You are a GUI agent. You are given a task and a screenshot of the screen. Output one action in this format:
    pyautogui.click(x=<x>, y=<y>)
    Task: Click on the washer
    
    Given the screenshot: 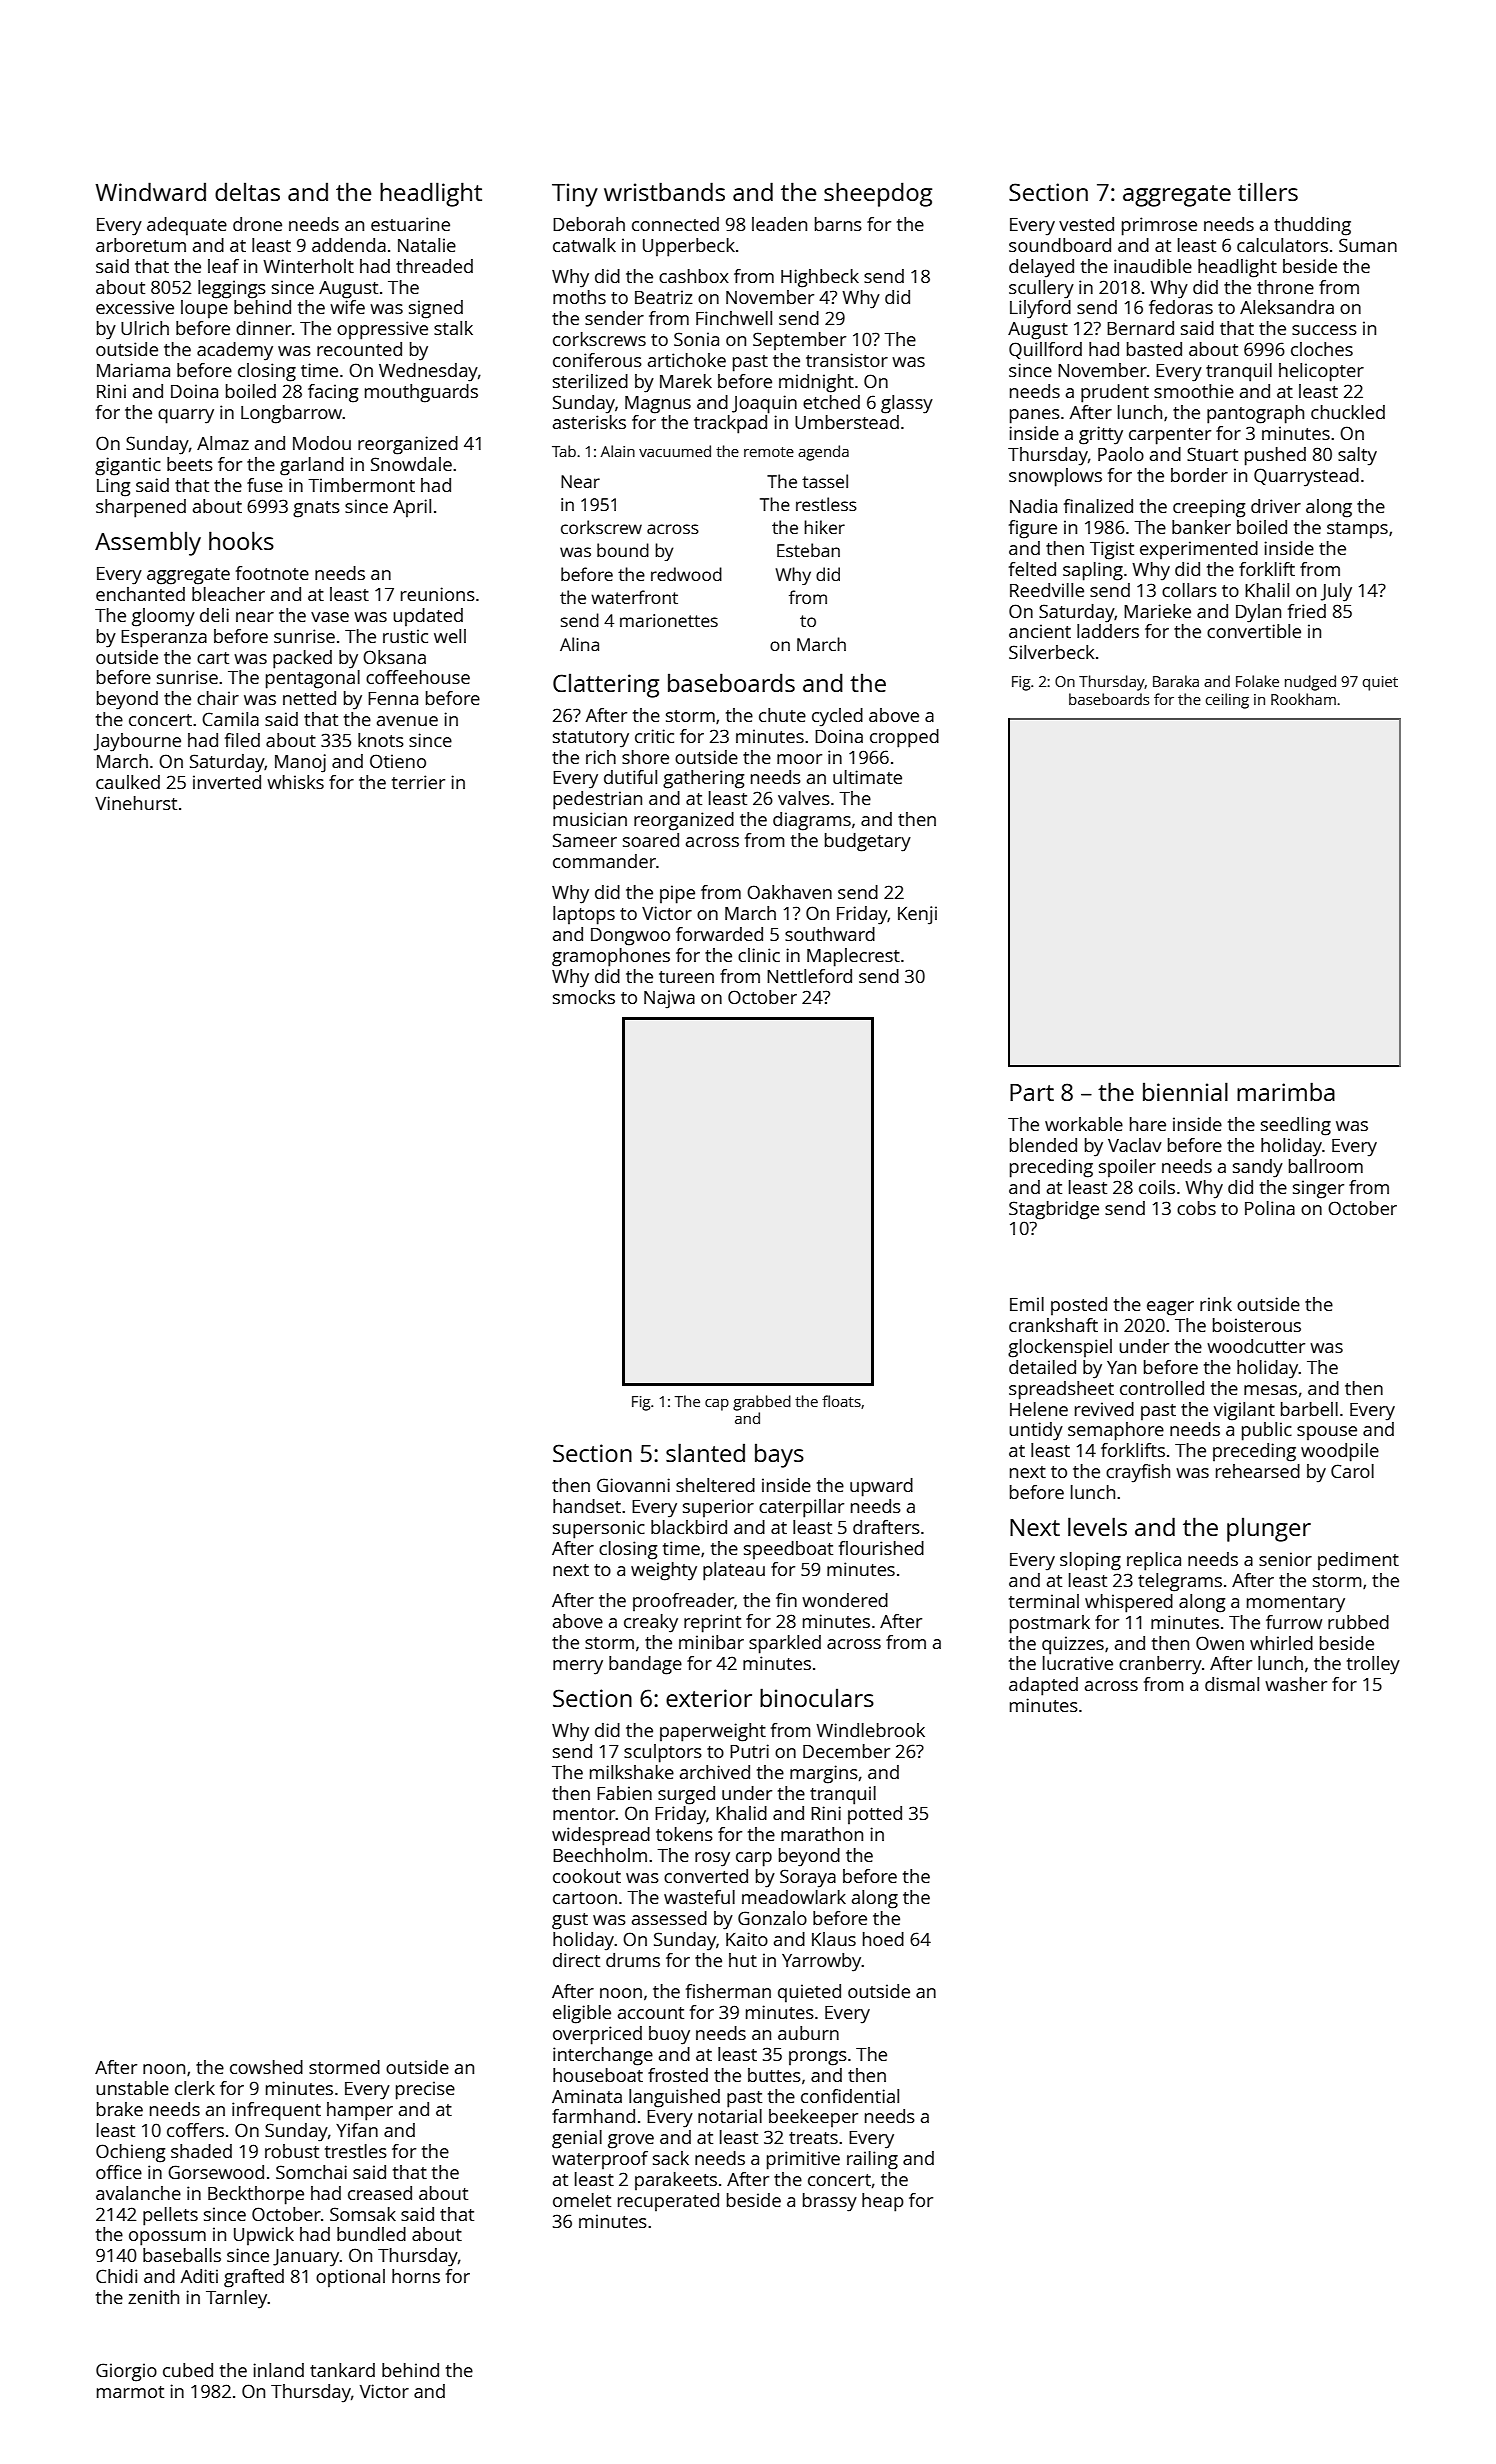 What is the action you would take?
    pyautogui.click(x=1296, y=1684)
